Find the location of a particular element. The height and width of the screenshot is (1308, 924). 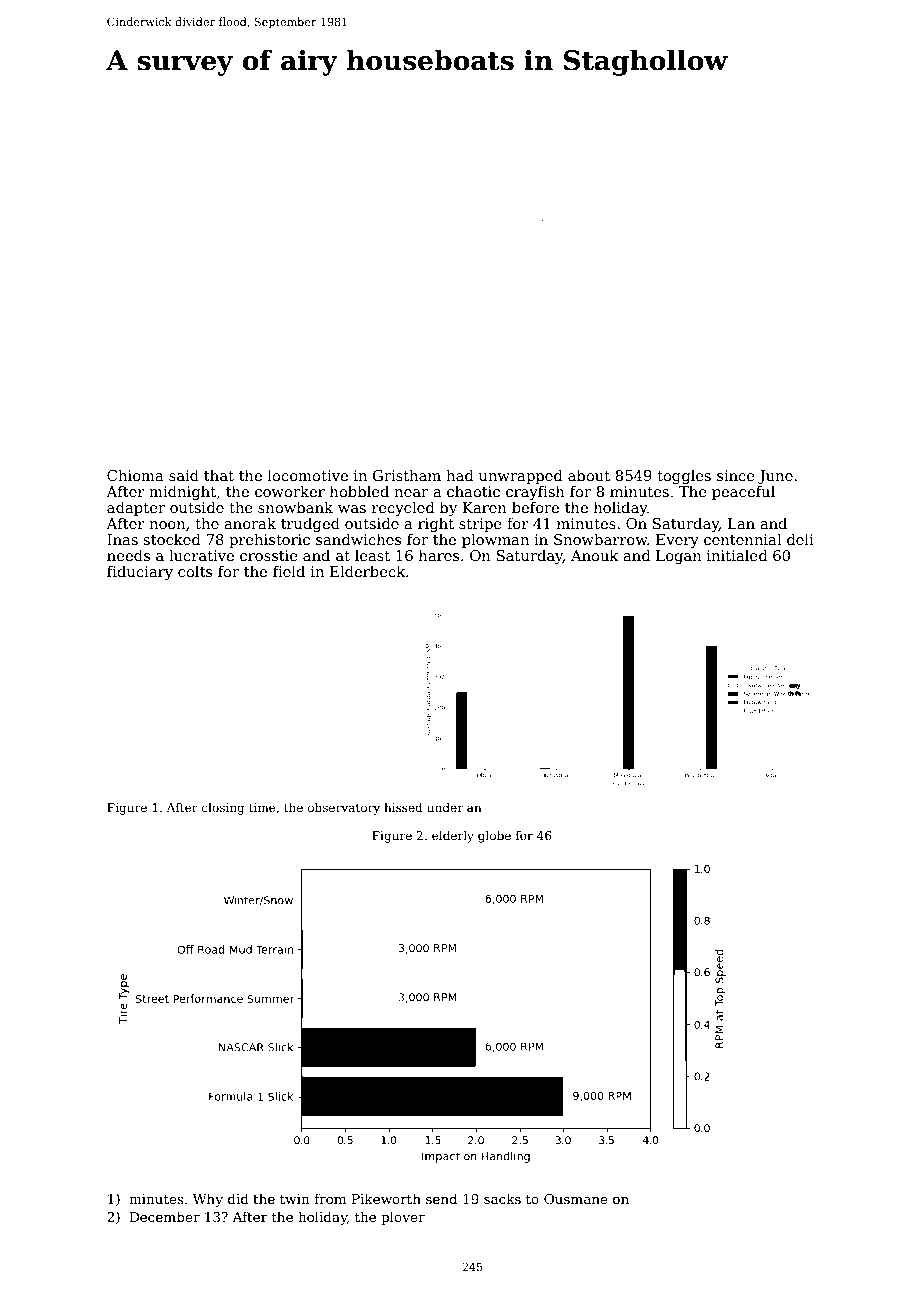

time is located at coordinates (262, 807).
